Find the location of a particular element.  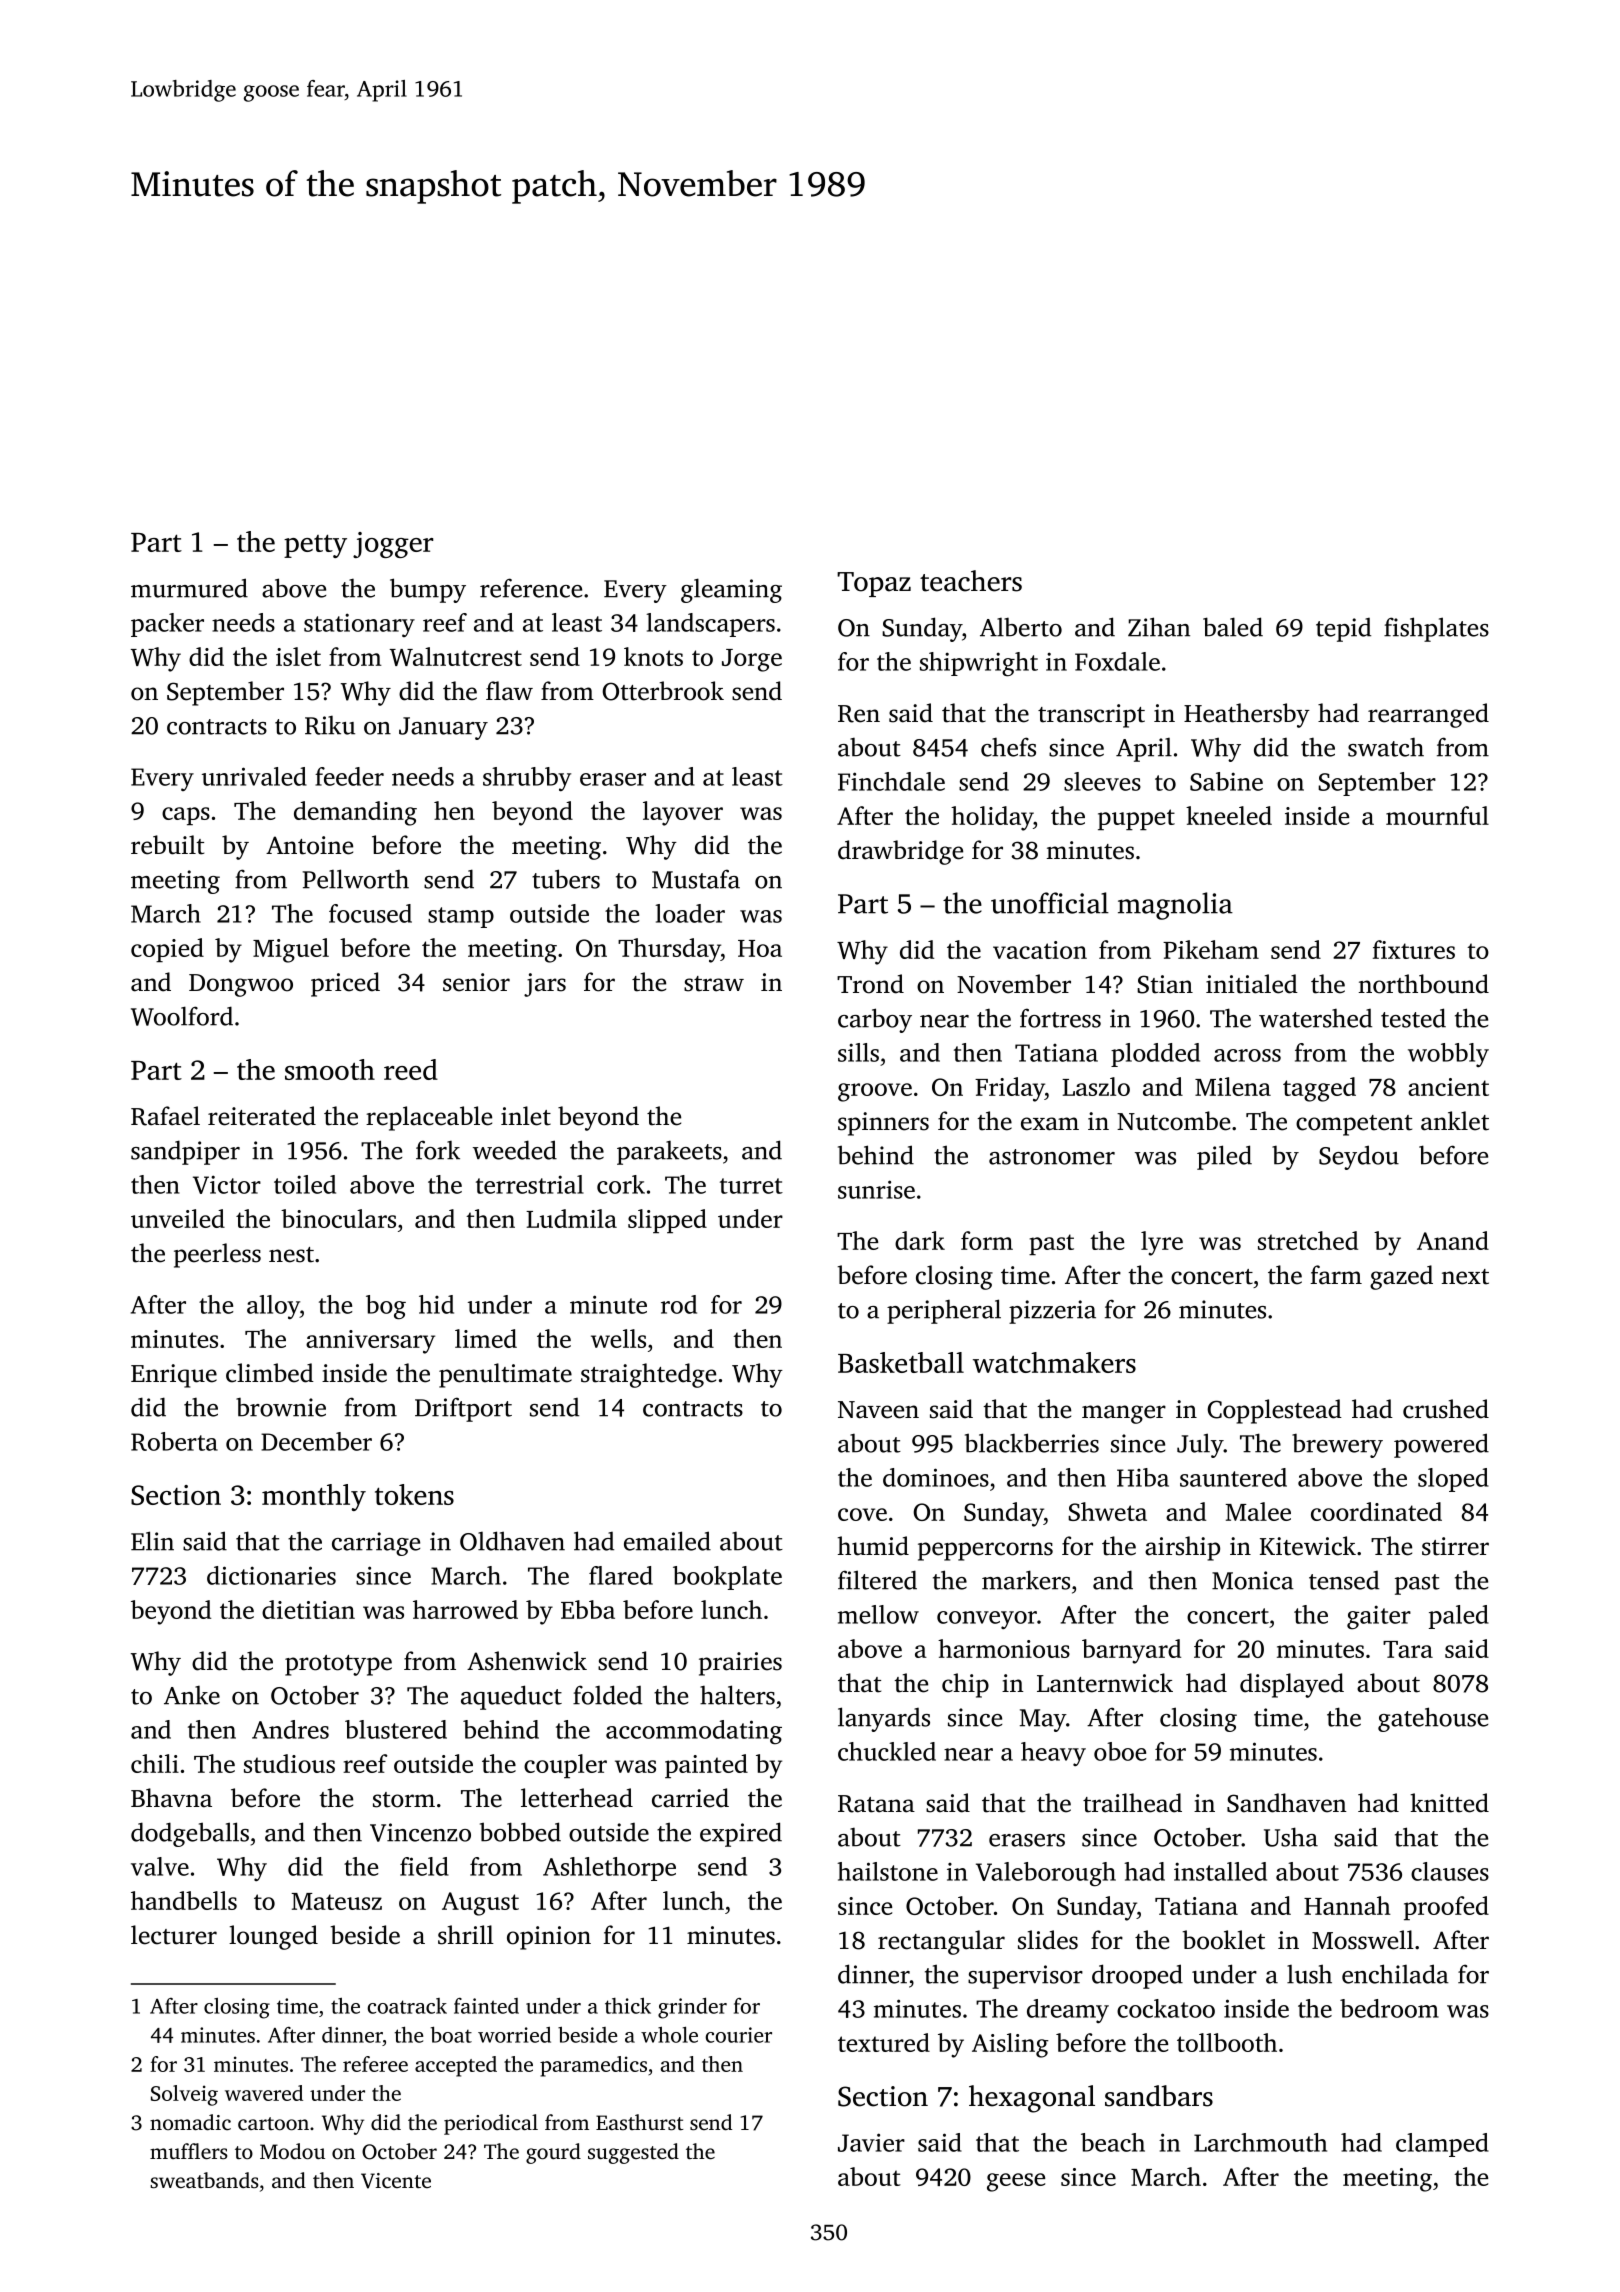

trailhead is located at coordinates (1132, 1803).
